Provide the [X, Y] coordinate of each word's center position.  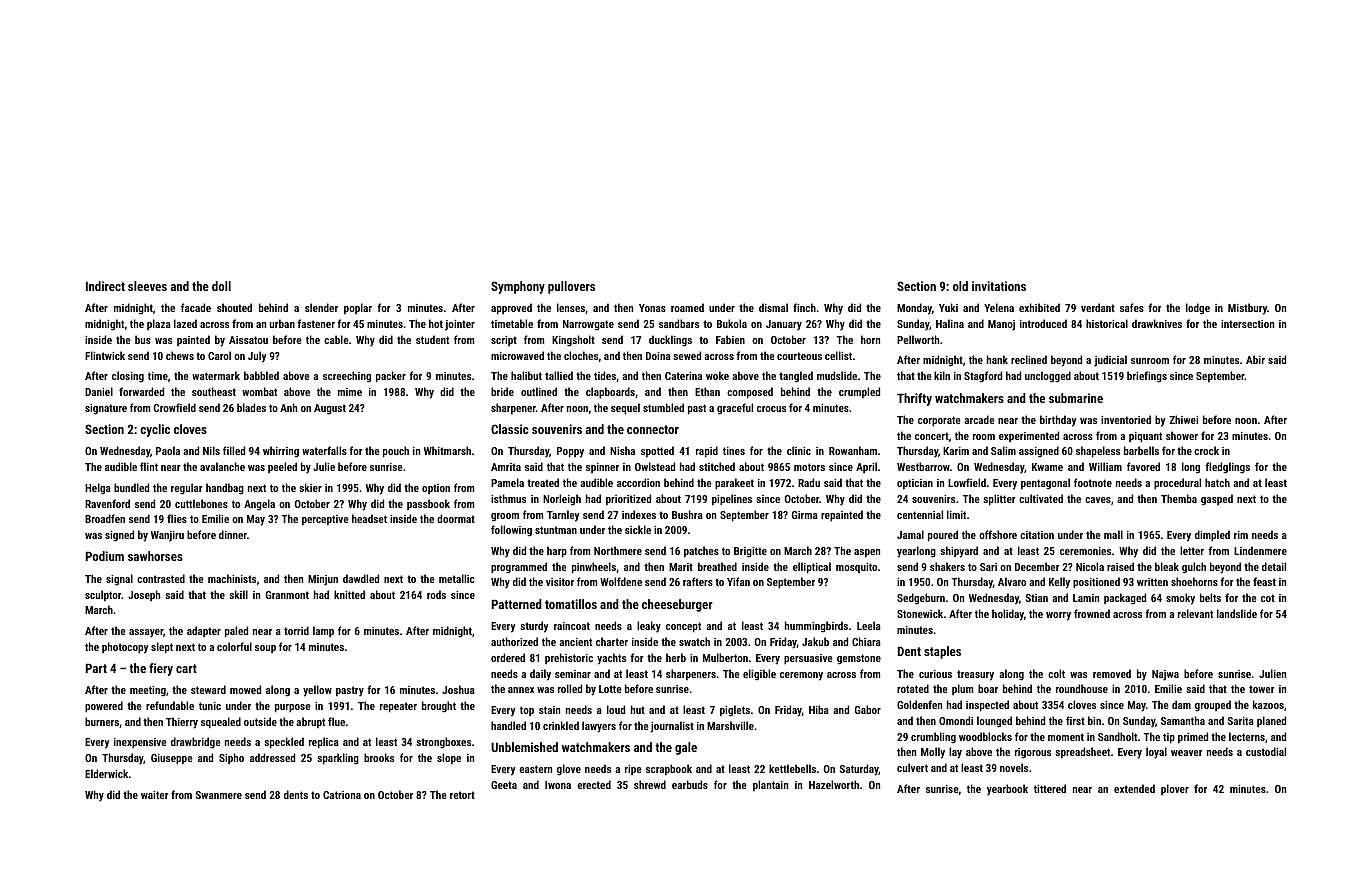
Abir [1255, 359]
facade [196, 307]
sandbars [679, 323]
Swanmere [219, 795]
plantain [770, 786]
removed [1112, 673]
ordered [508, 657]
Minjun [323, 580]
